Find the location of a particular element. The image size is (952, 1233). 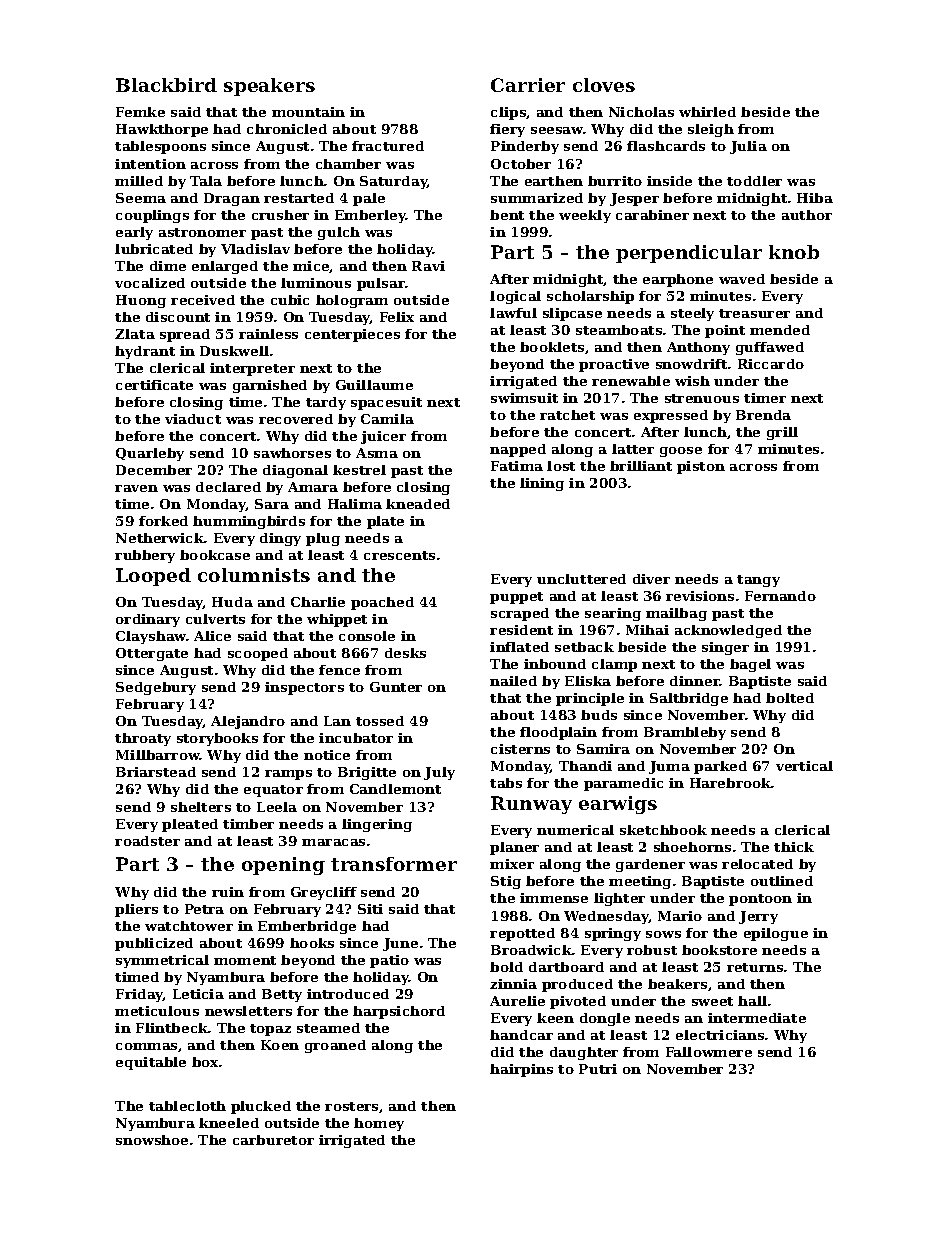

Greycliff is located at coordinates (324, 893).
